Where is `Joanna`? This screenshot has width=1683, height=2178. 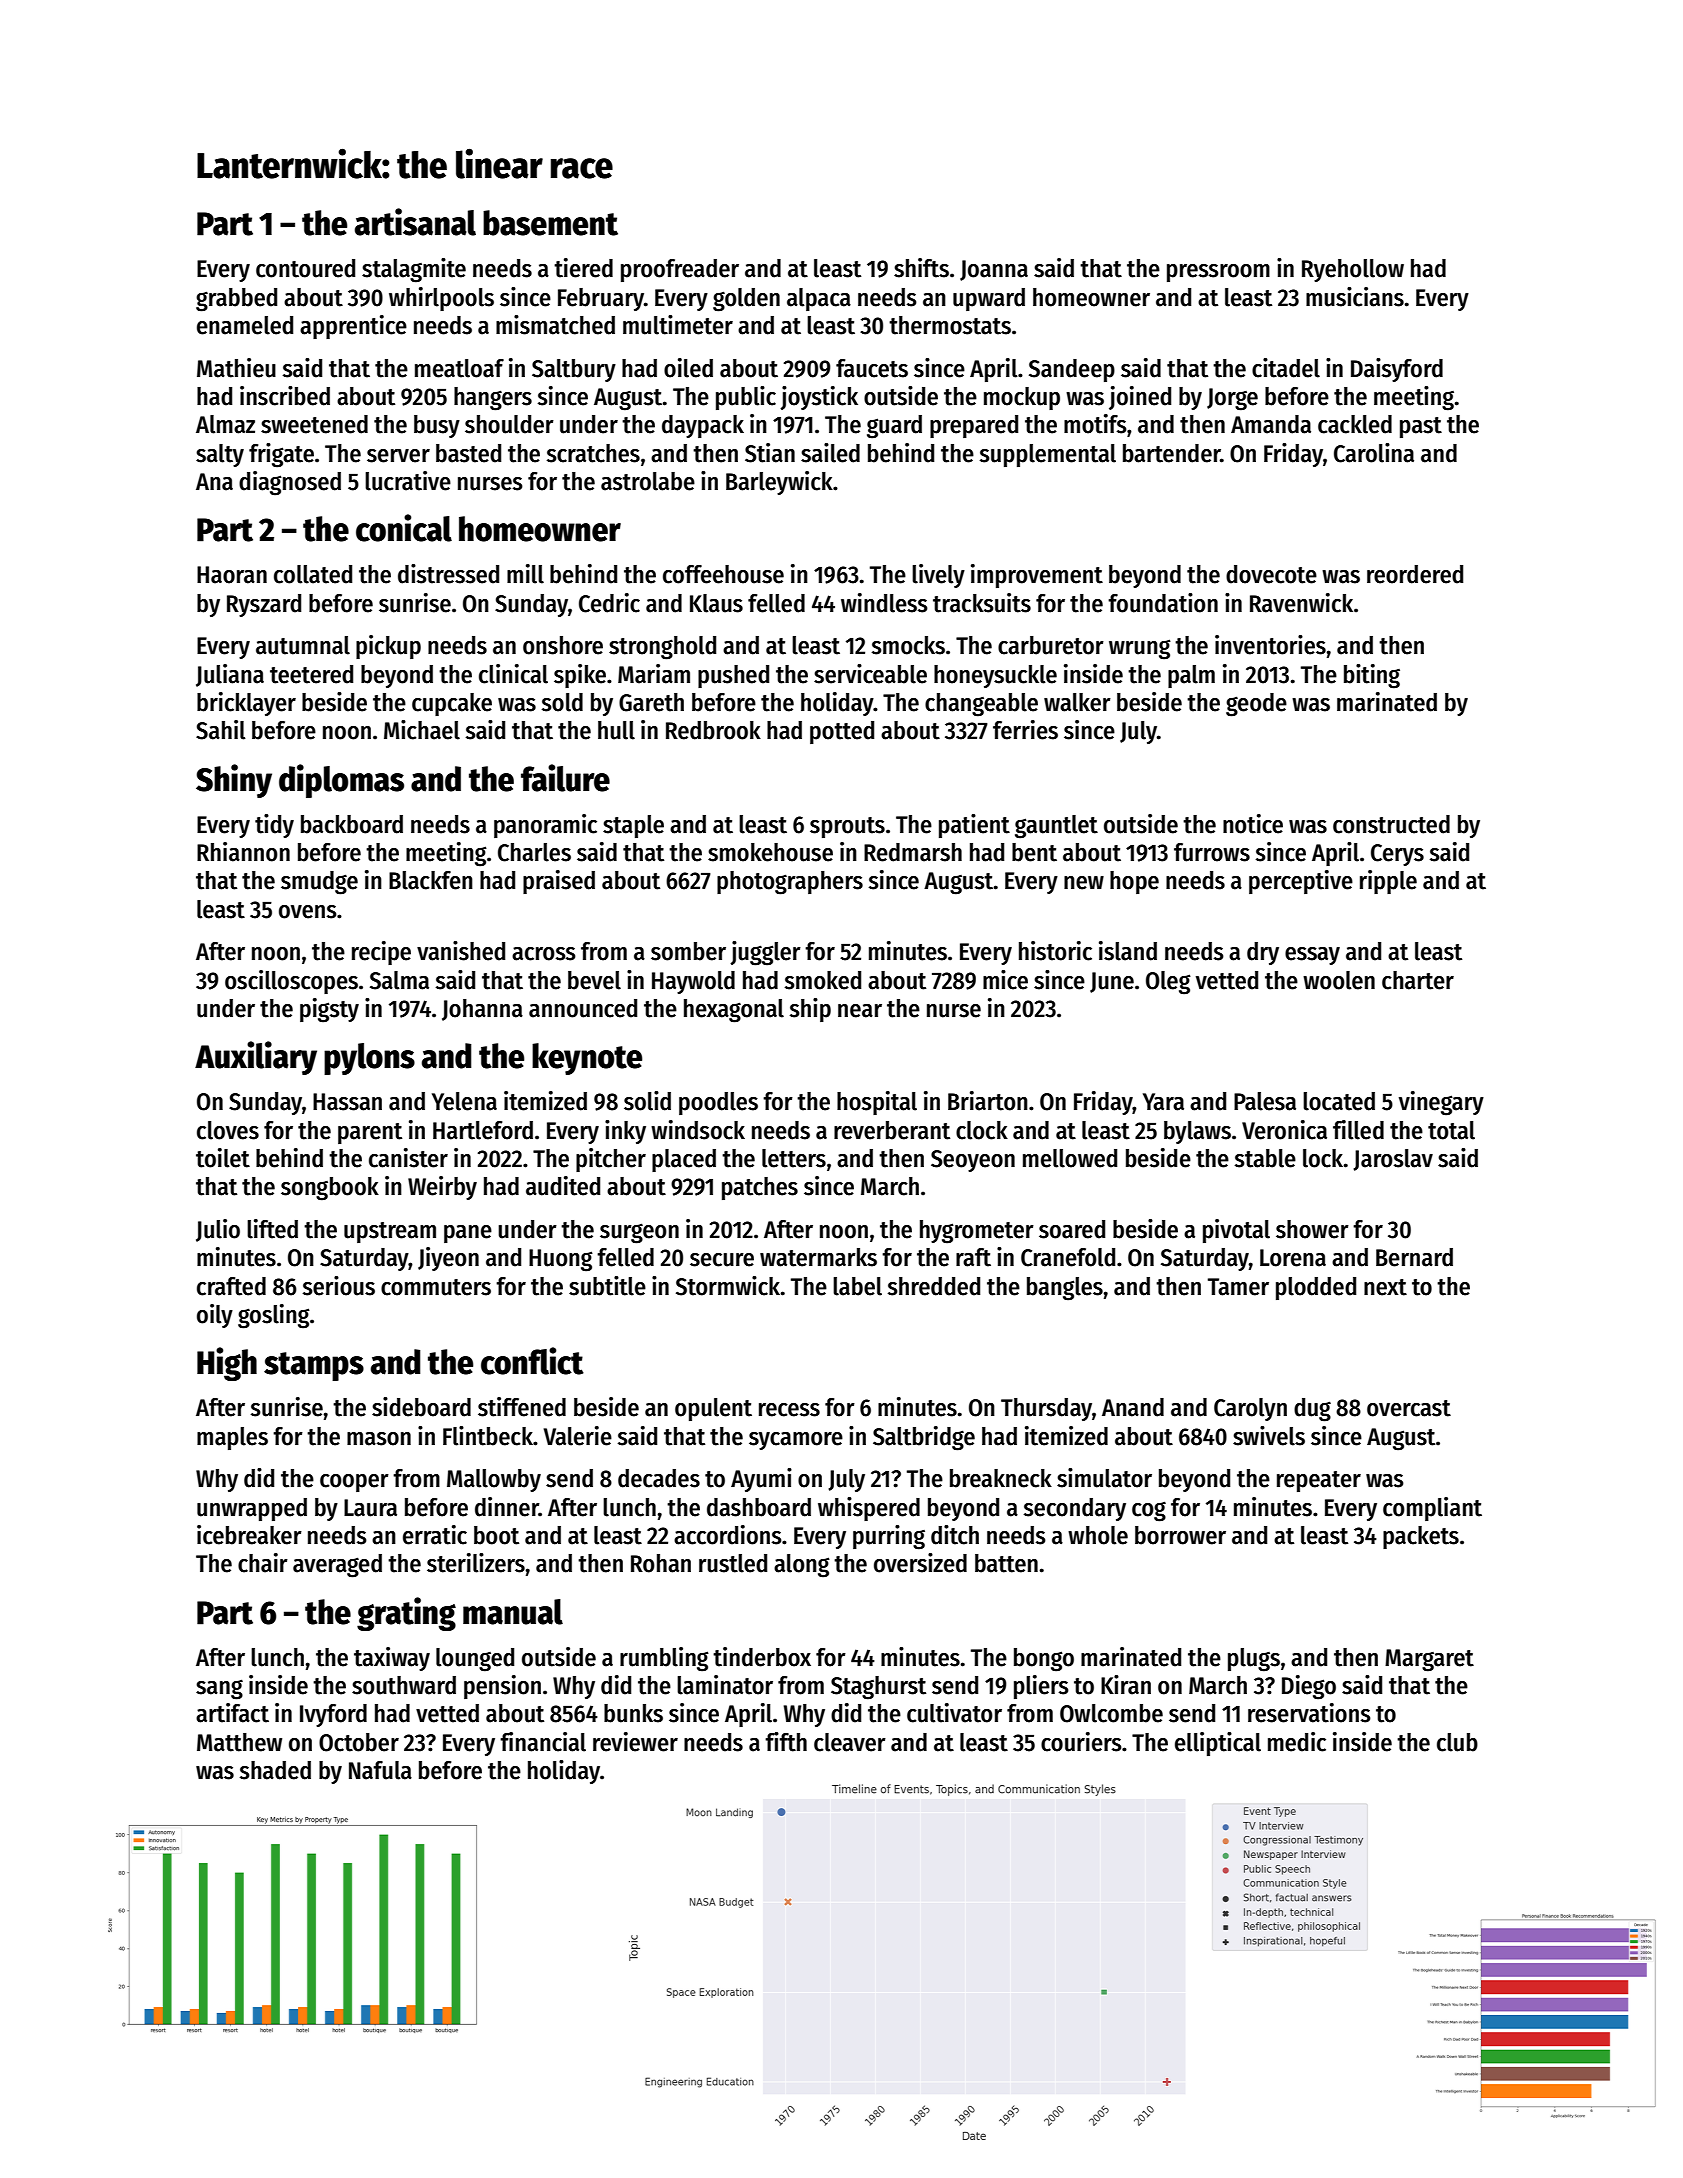
Joanna is located at coordinates (994, 270).
